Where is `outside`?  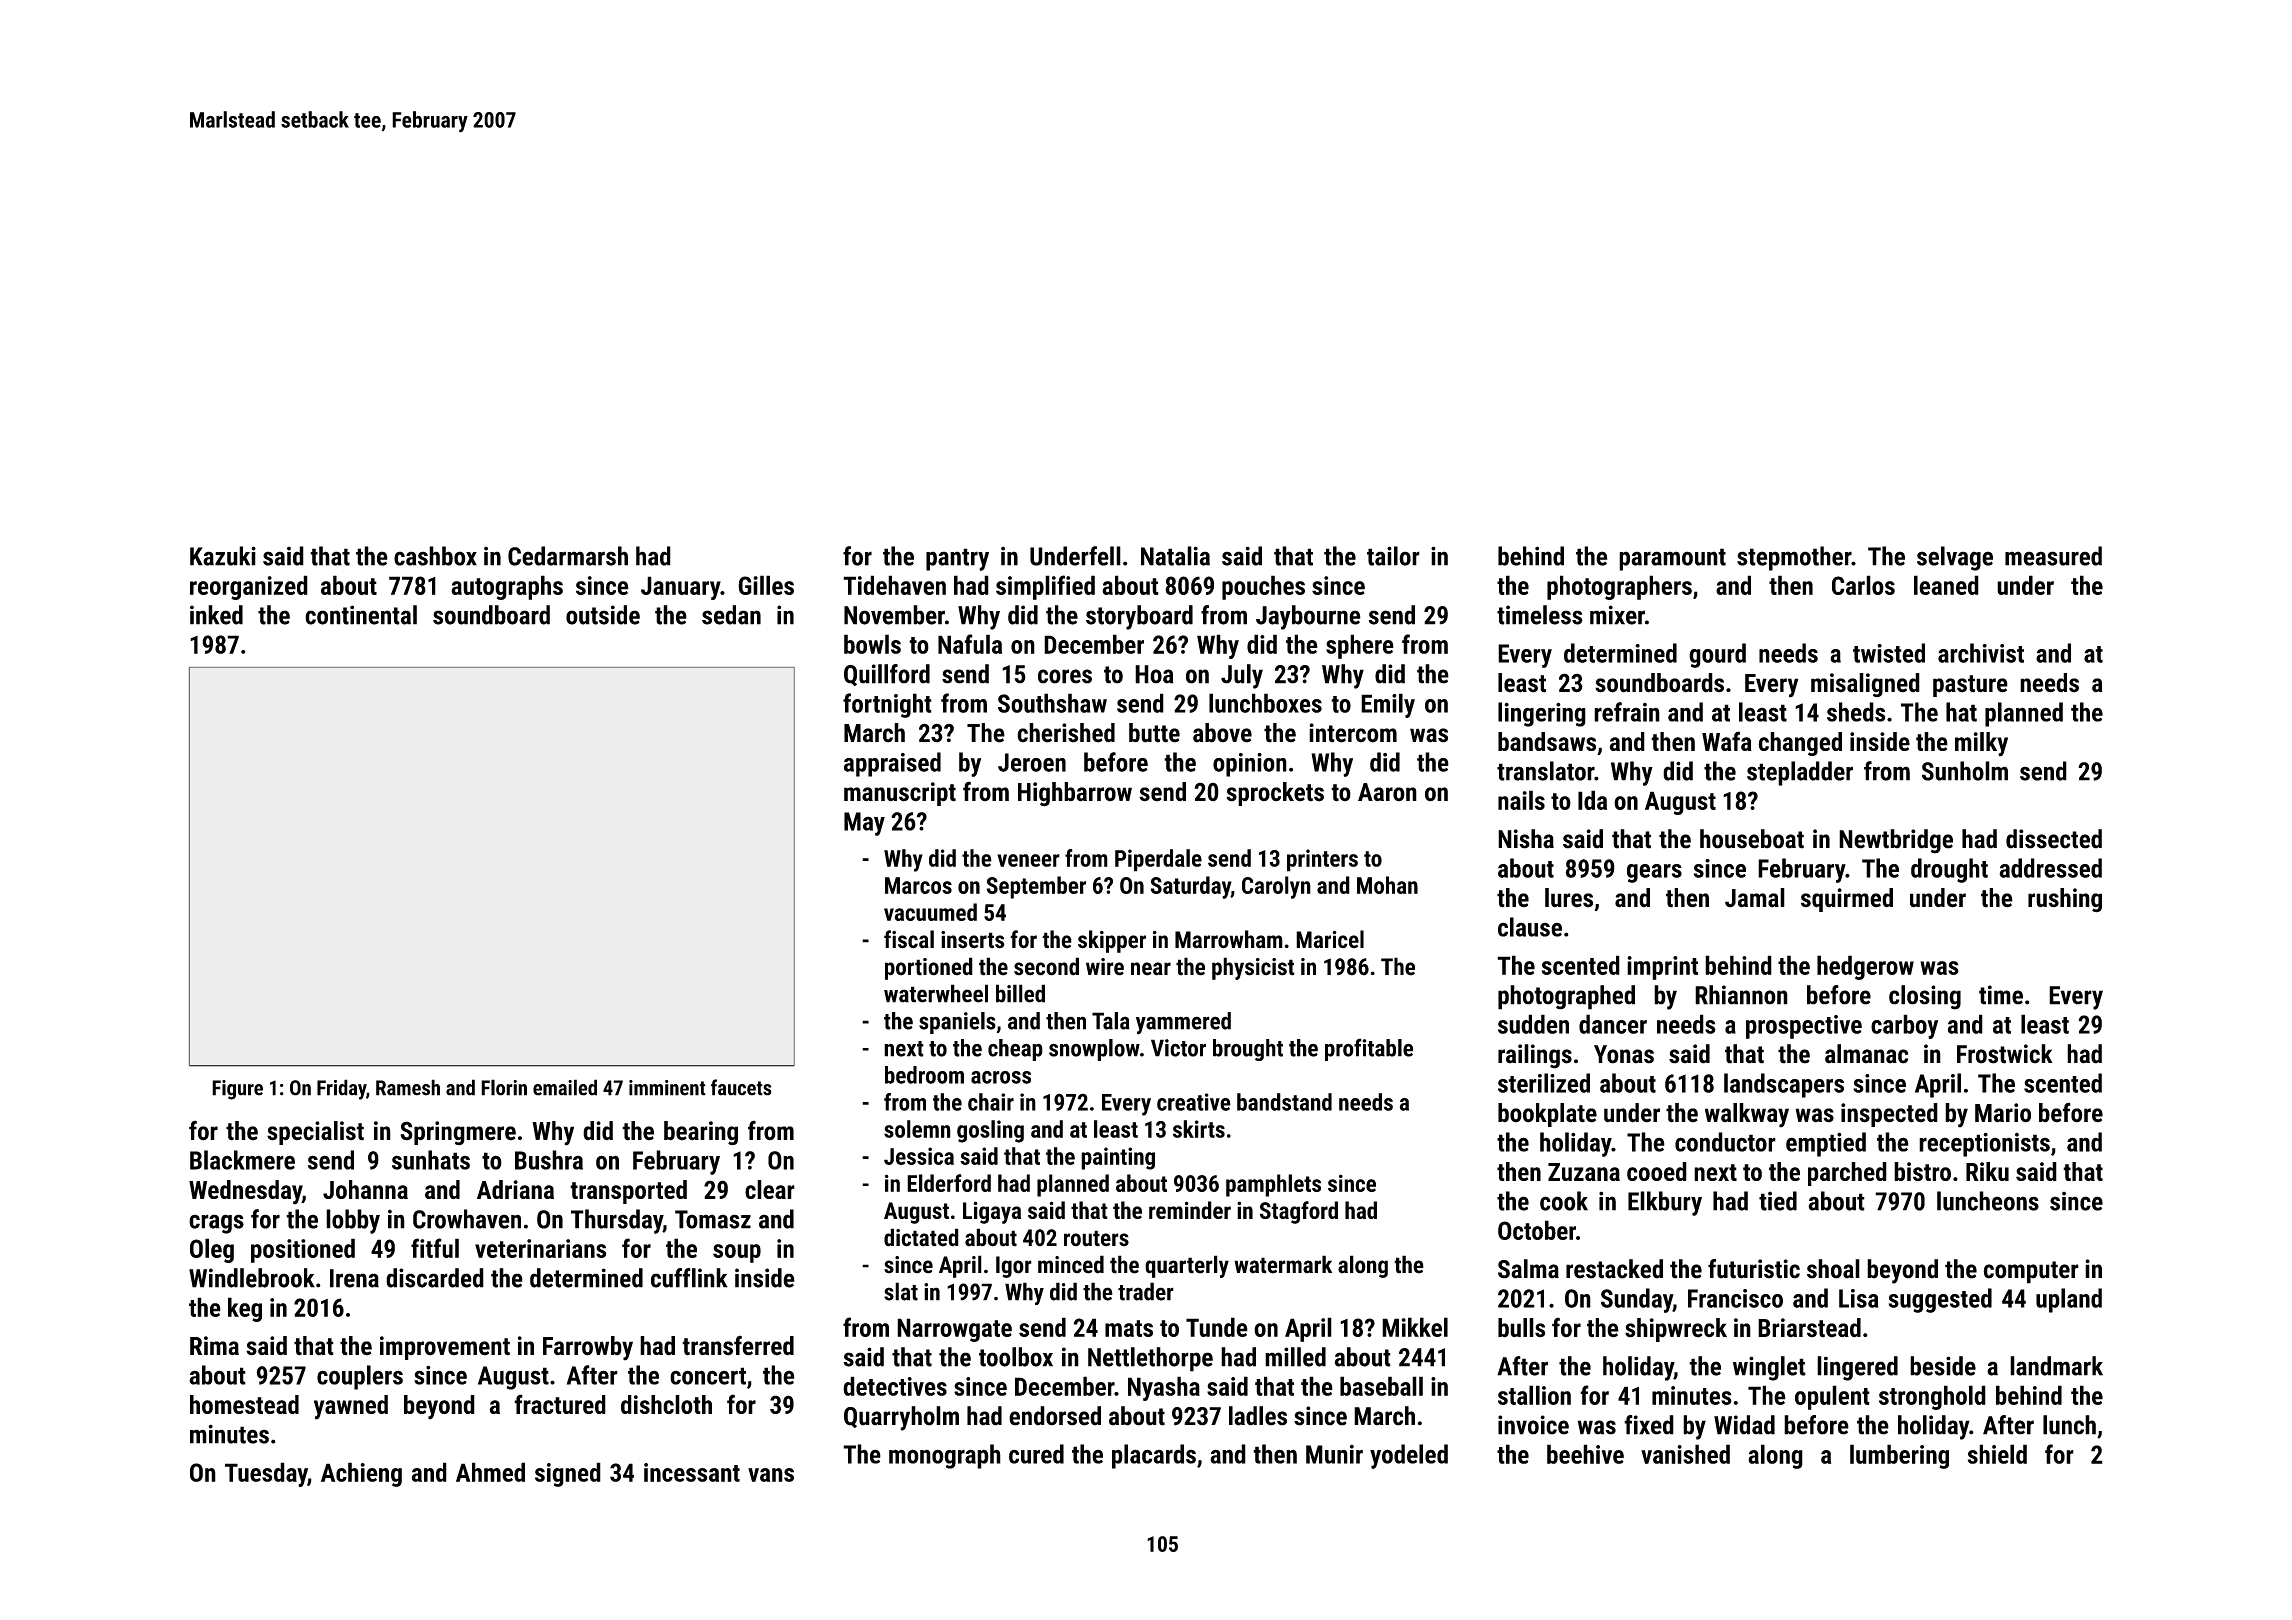 outside is located at coordinates (603, 615).
